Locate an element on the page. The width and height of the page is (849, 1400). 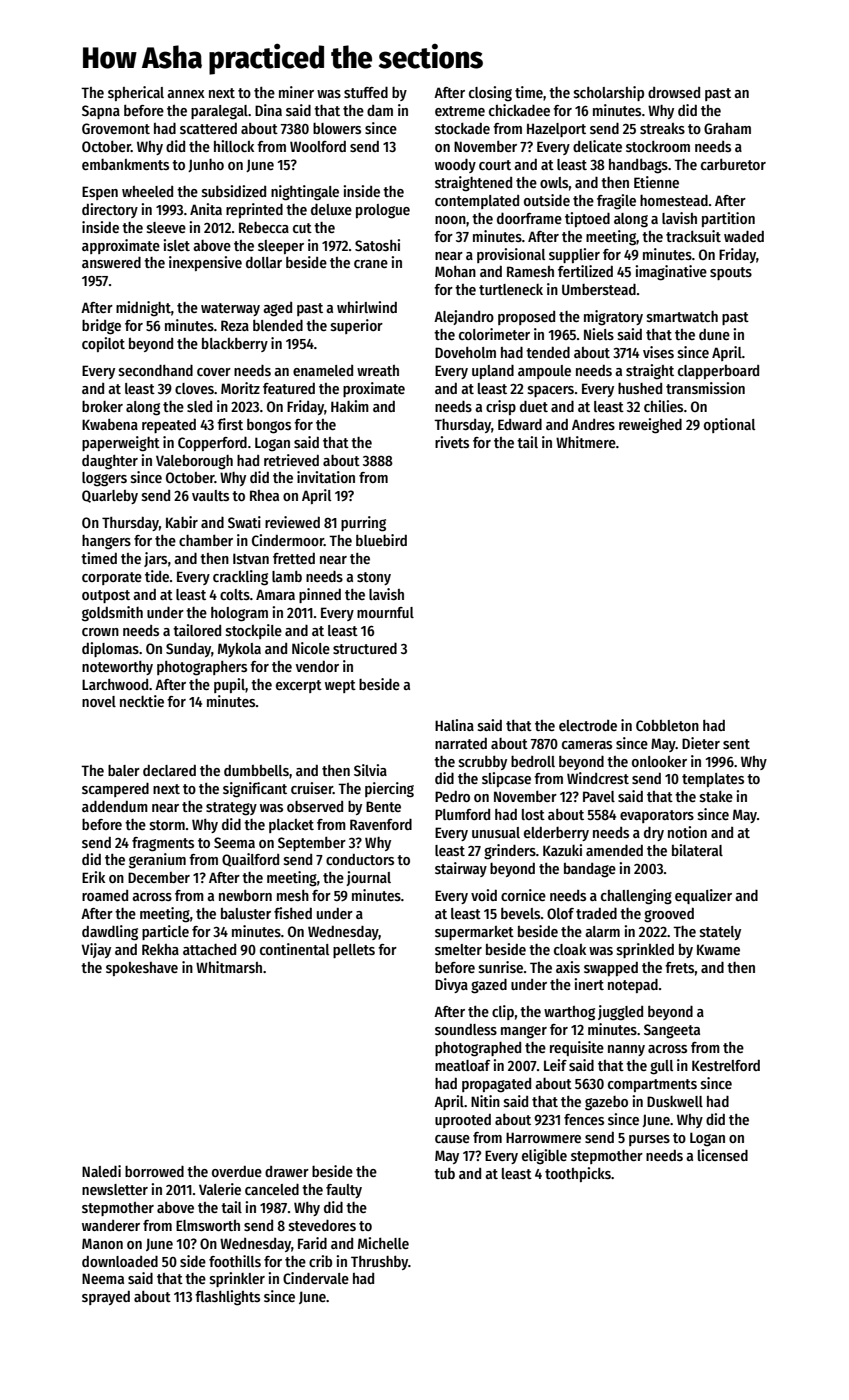
equalizer is located at coordinates (703, 896).
